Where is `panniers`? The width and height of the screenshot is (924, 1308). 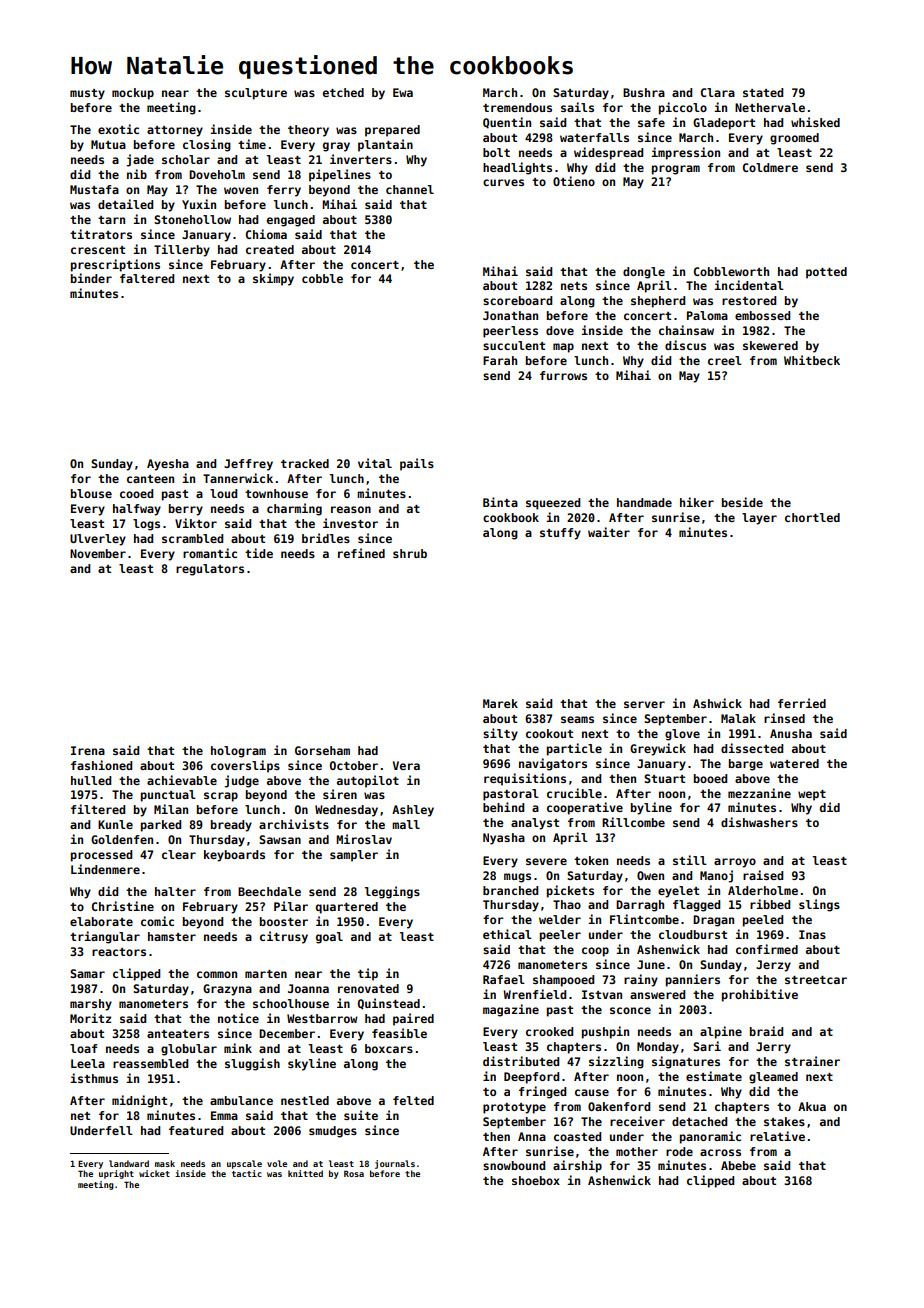
panniers is located at coordinates (693, 980).
